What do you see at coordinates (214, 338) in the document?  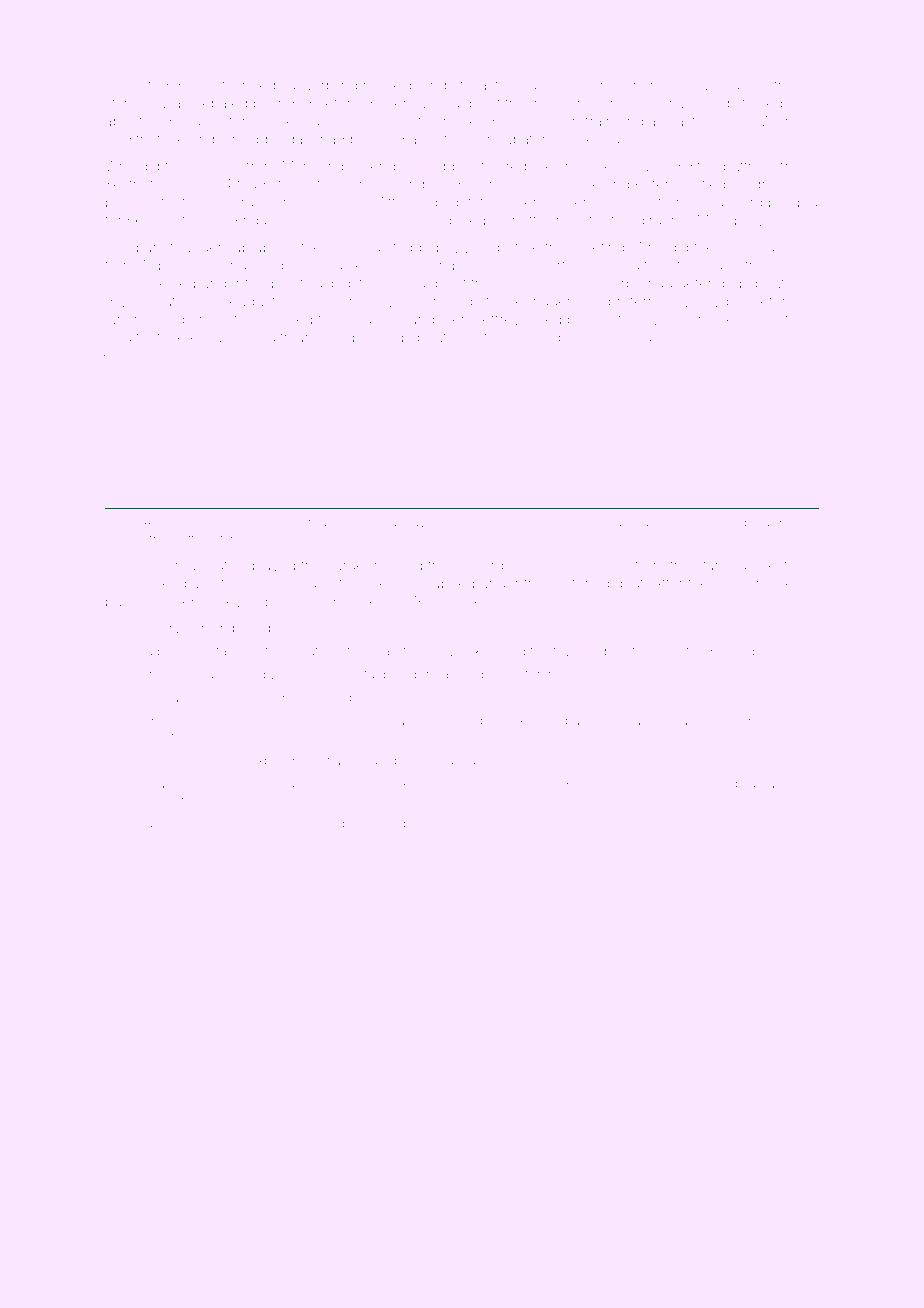 I see `excuse` at bounding box center [214, 338].
